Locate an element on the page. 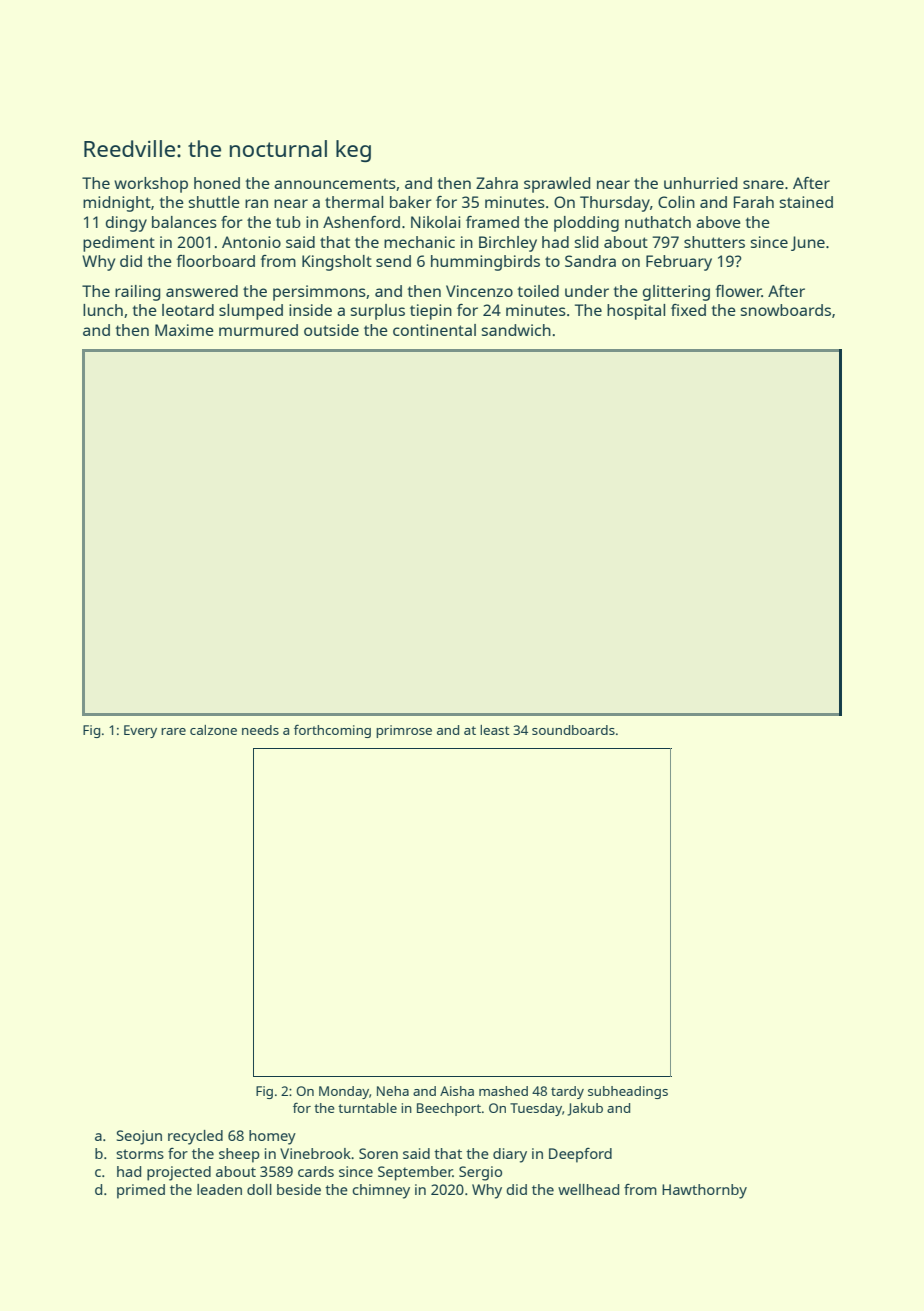 The image size is (924, 1311). announcements is located at coordinates (335, 183).
